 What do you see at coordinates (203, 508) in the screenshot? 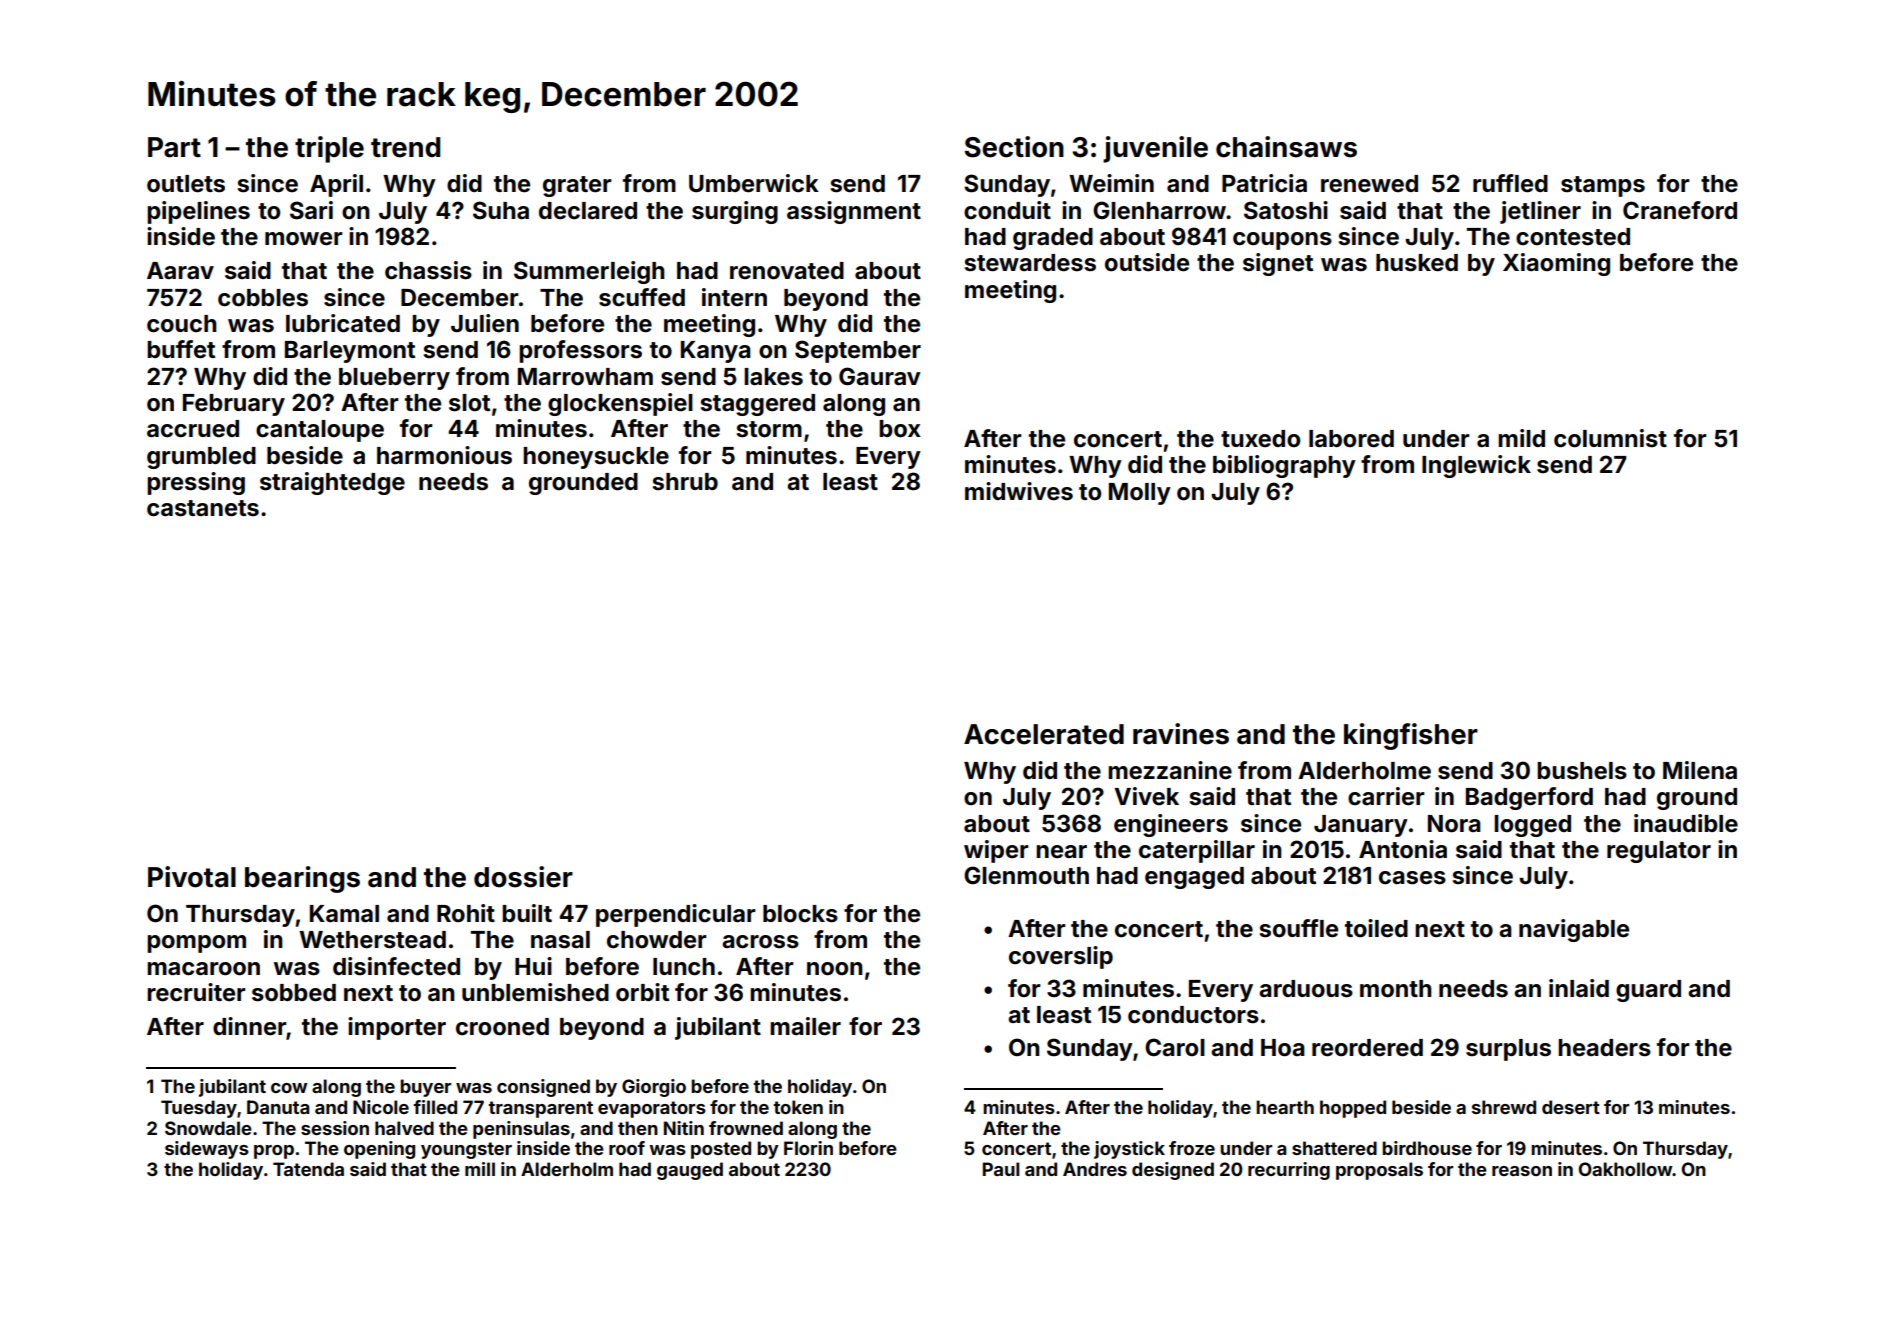
I see `castanets` at bounding box center [203, 508].
